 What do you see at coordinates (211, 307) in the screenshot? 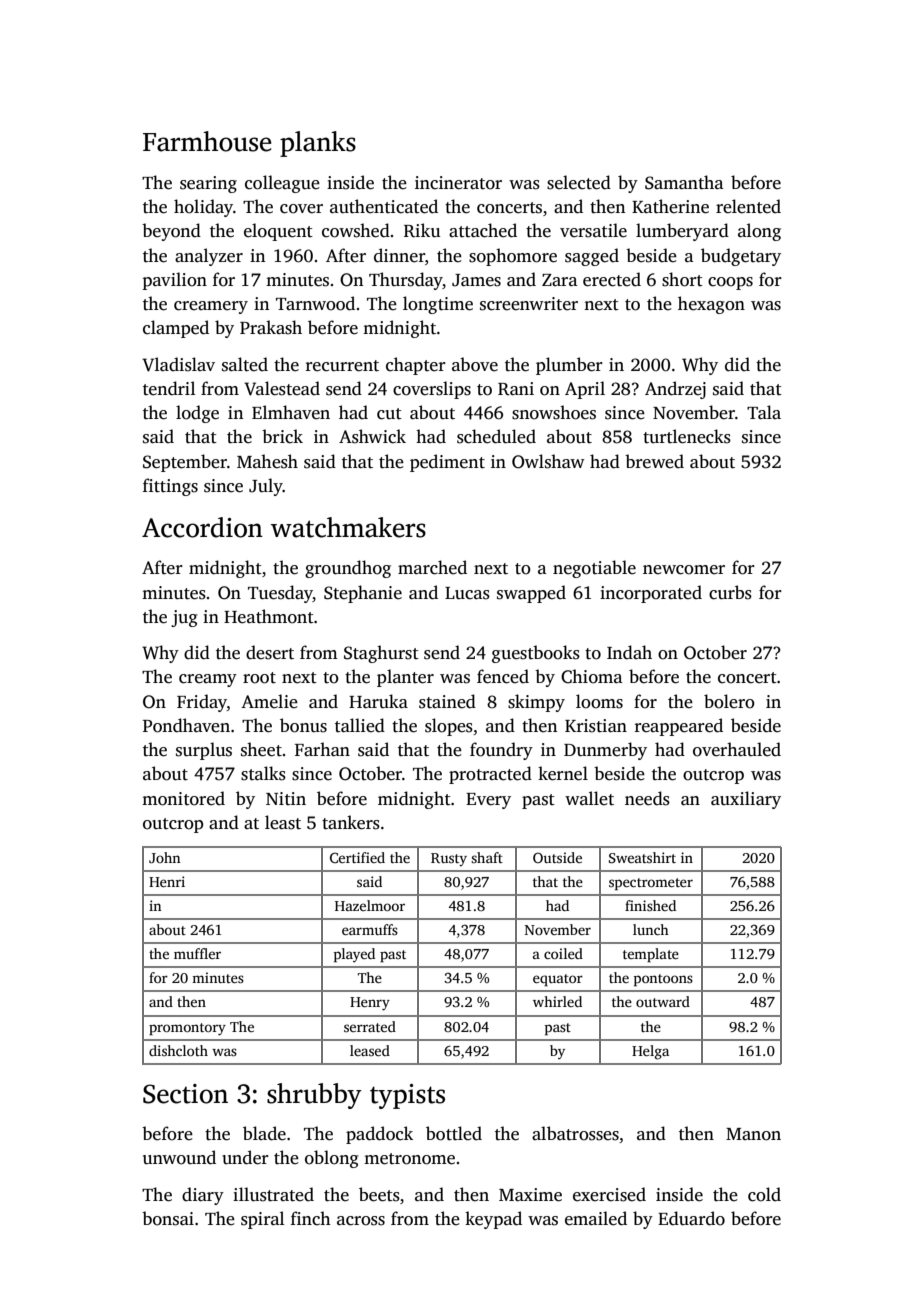
I see `creamery` at bounding box center [211, 307].
